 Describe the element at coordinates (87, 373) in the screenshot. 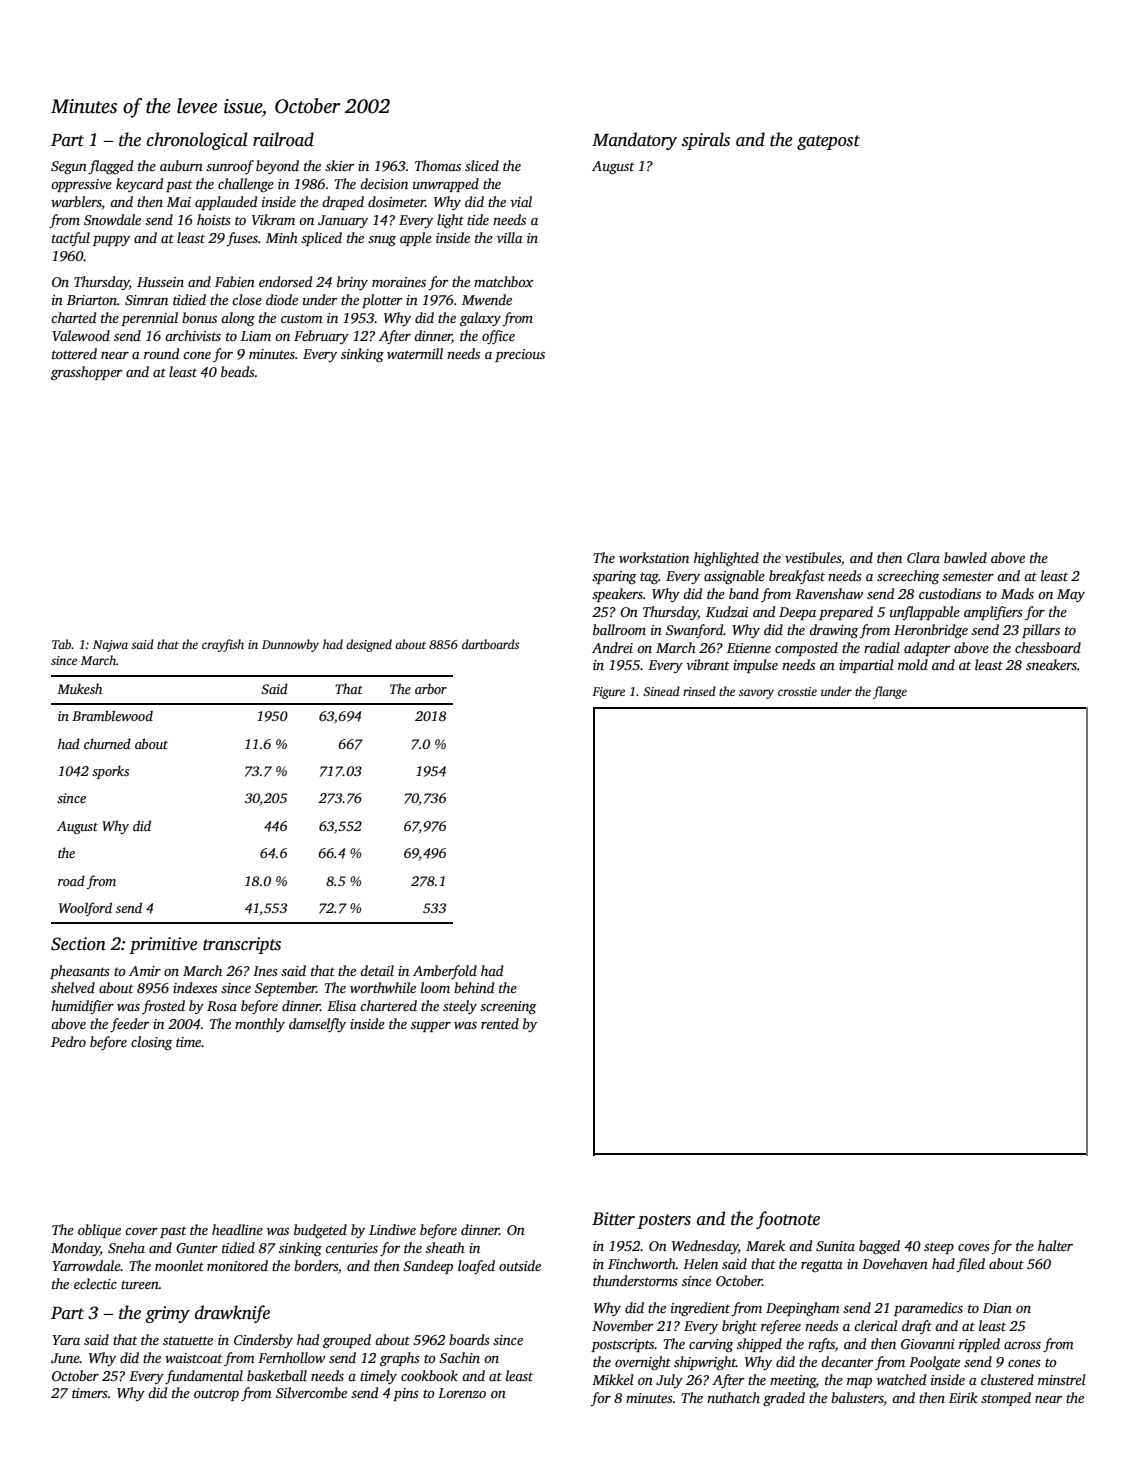

I see `grasshopper` at that location.
